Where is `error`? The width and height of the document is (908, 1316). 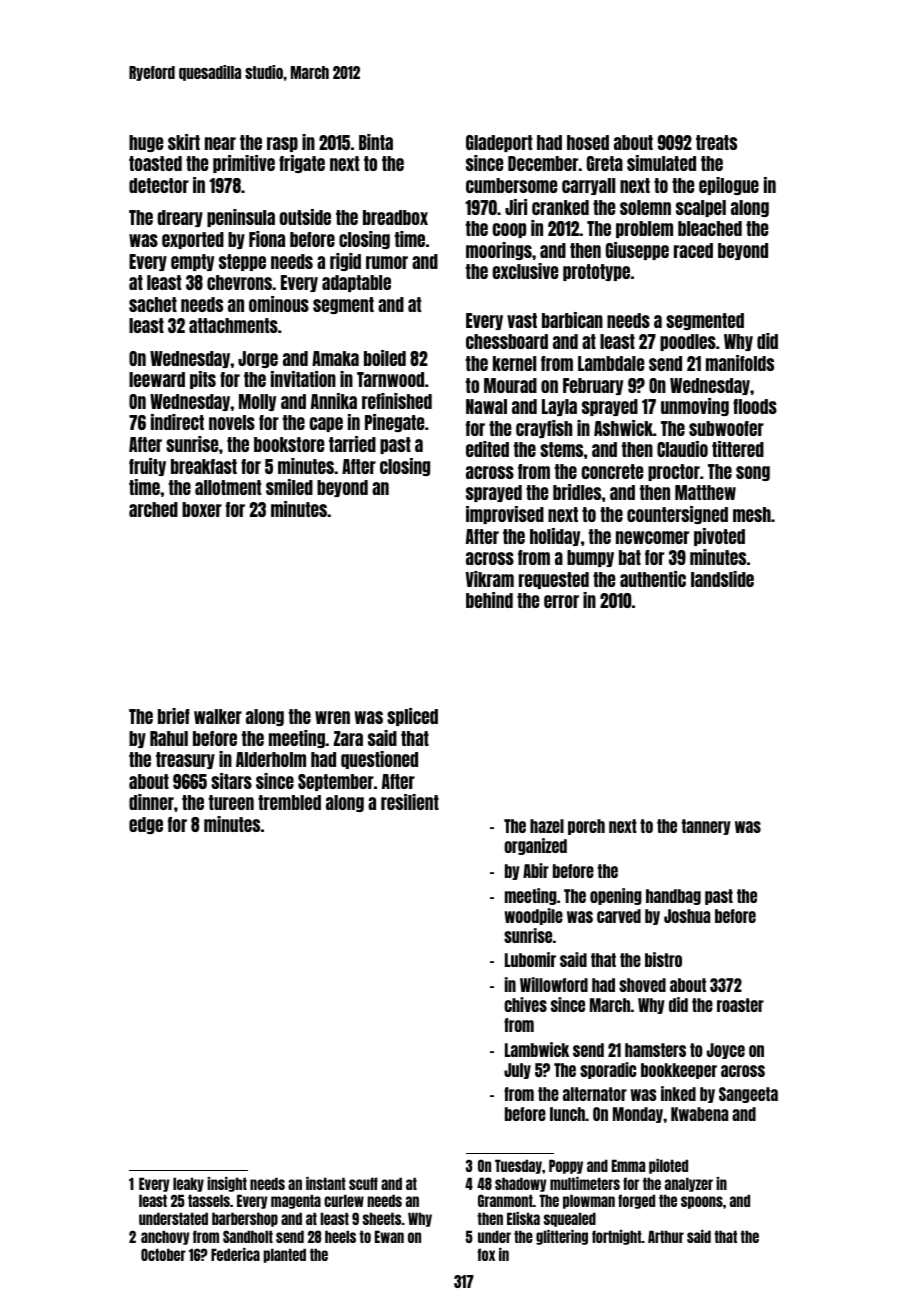
error is located at coordinates (561, 601).
